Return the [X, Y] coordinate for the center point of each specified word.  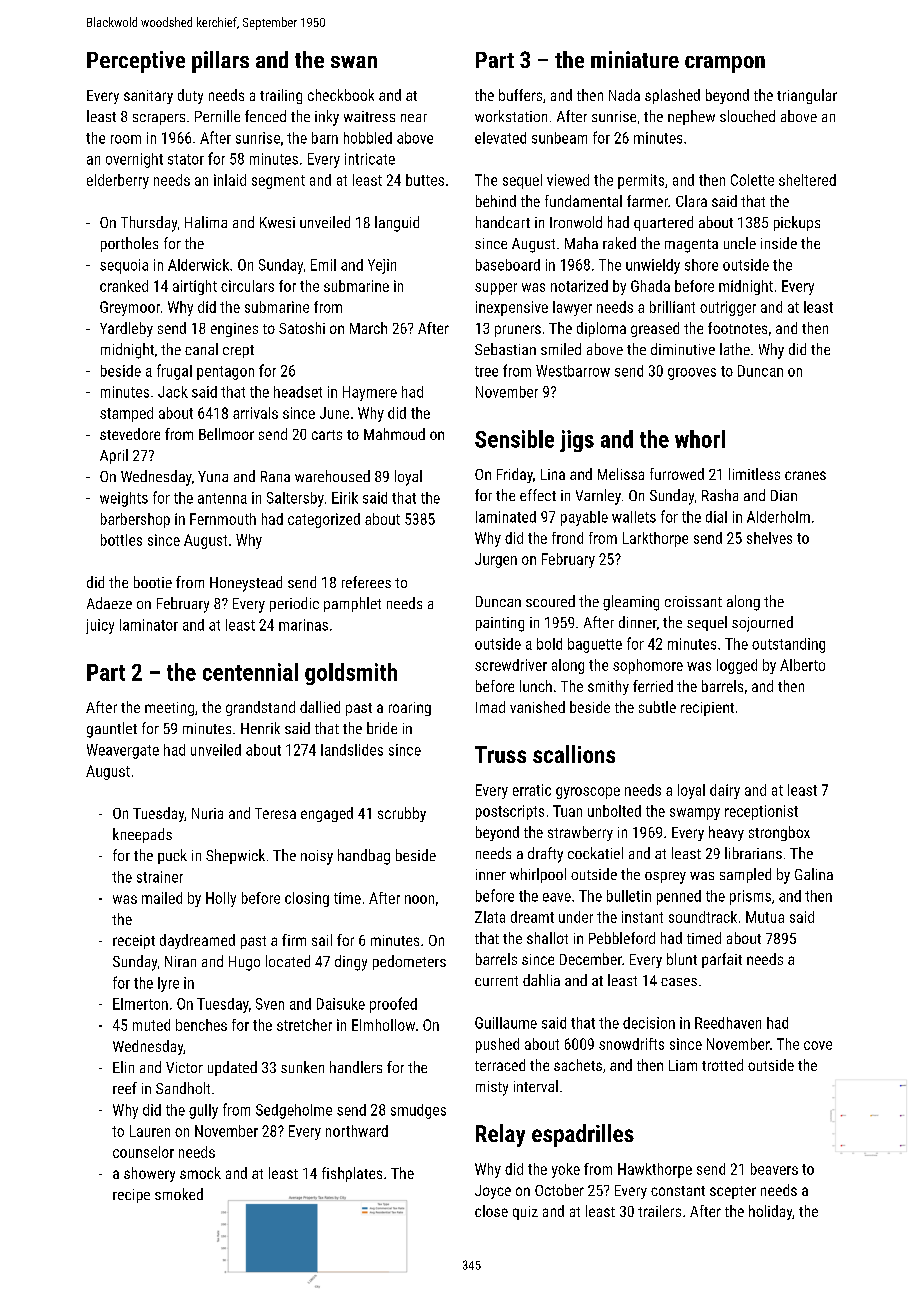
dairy [725, 791]
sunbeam [559, 138]
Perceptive [136, 62]
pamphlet [352, 604]
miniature [635, 59]
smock [200, 1173]
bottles [121, 540]
